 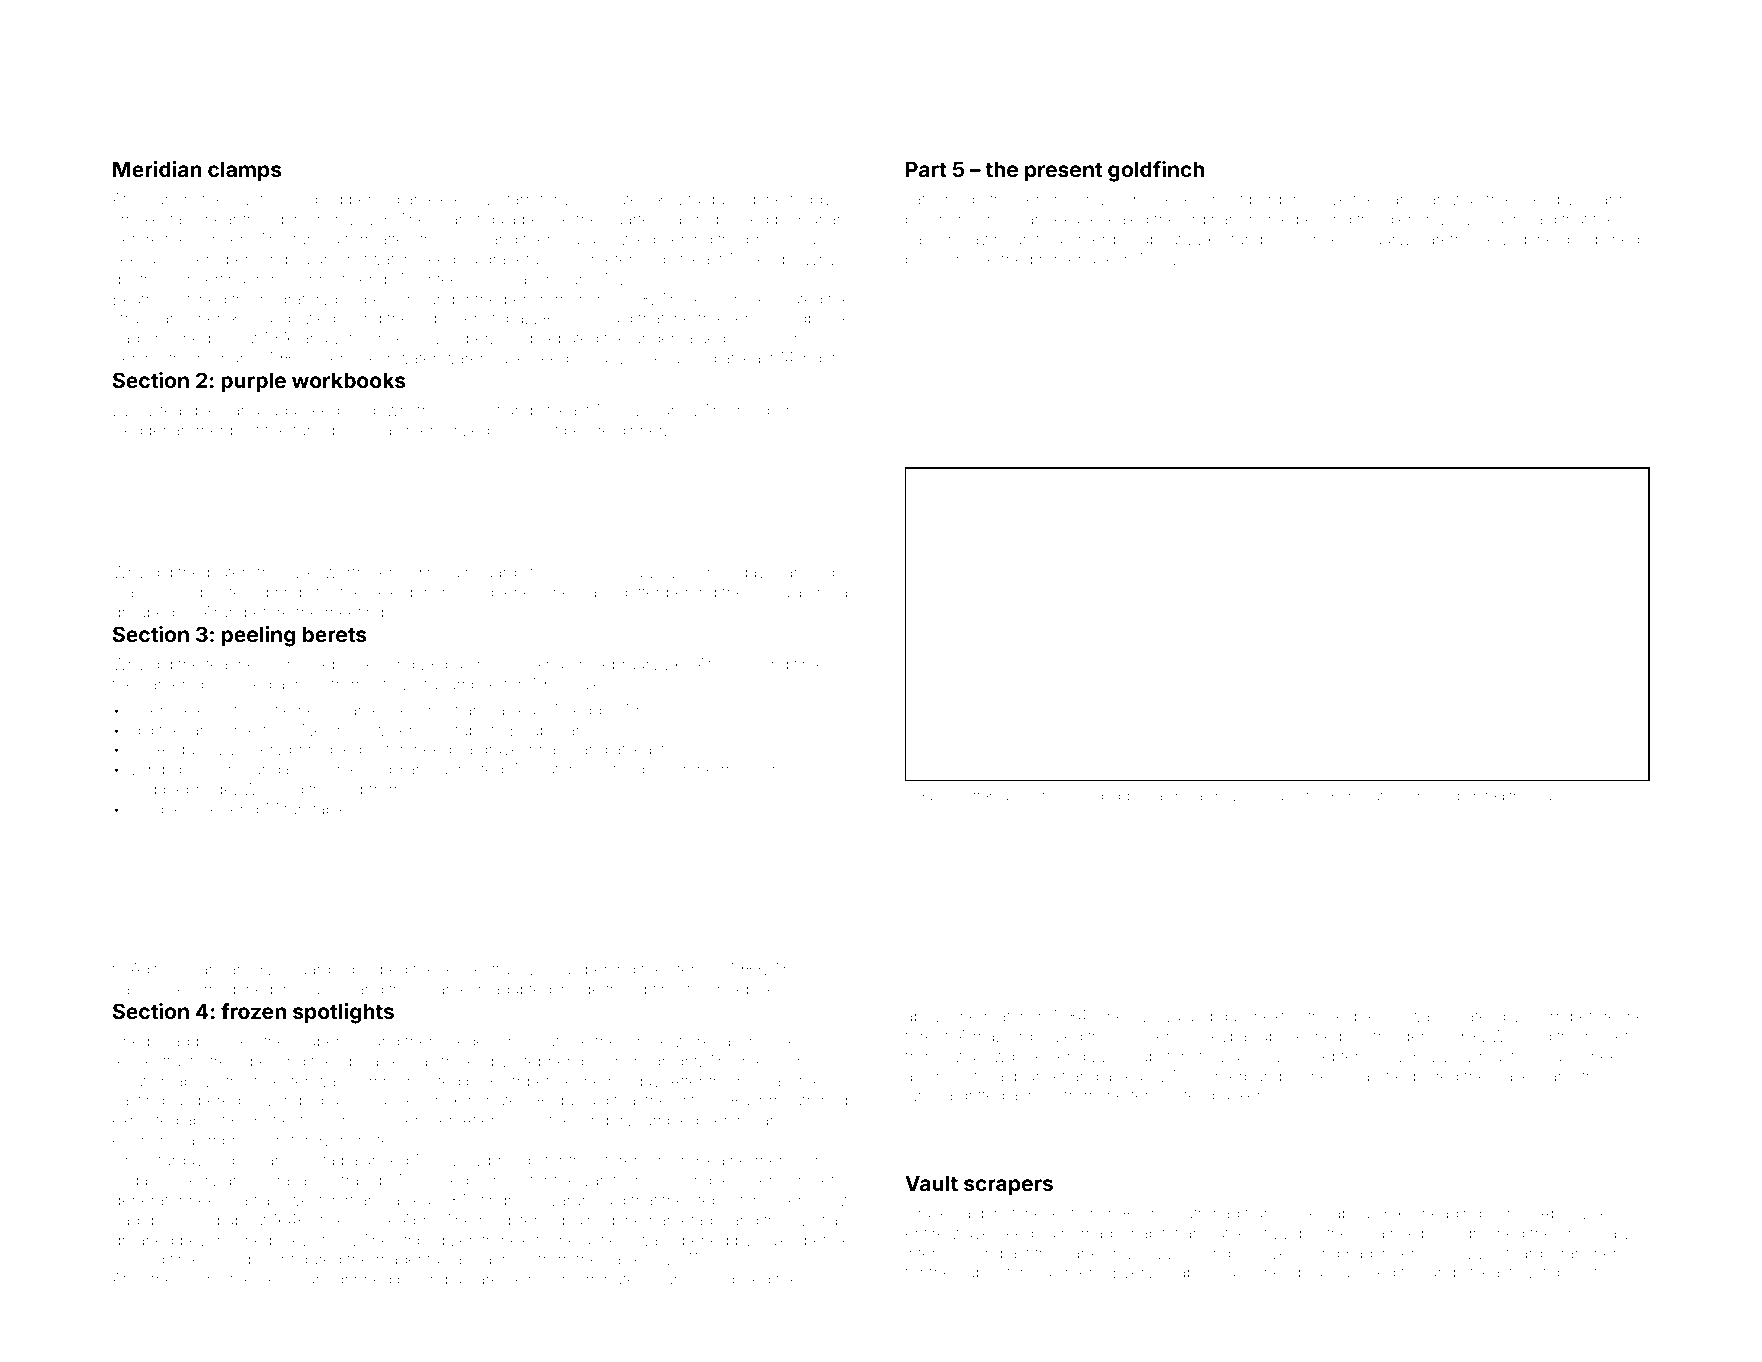 What do you see at coordinates (640, 574) in the screenshot?
I see `July` at bounding box center [640, 574].
